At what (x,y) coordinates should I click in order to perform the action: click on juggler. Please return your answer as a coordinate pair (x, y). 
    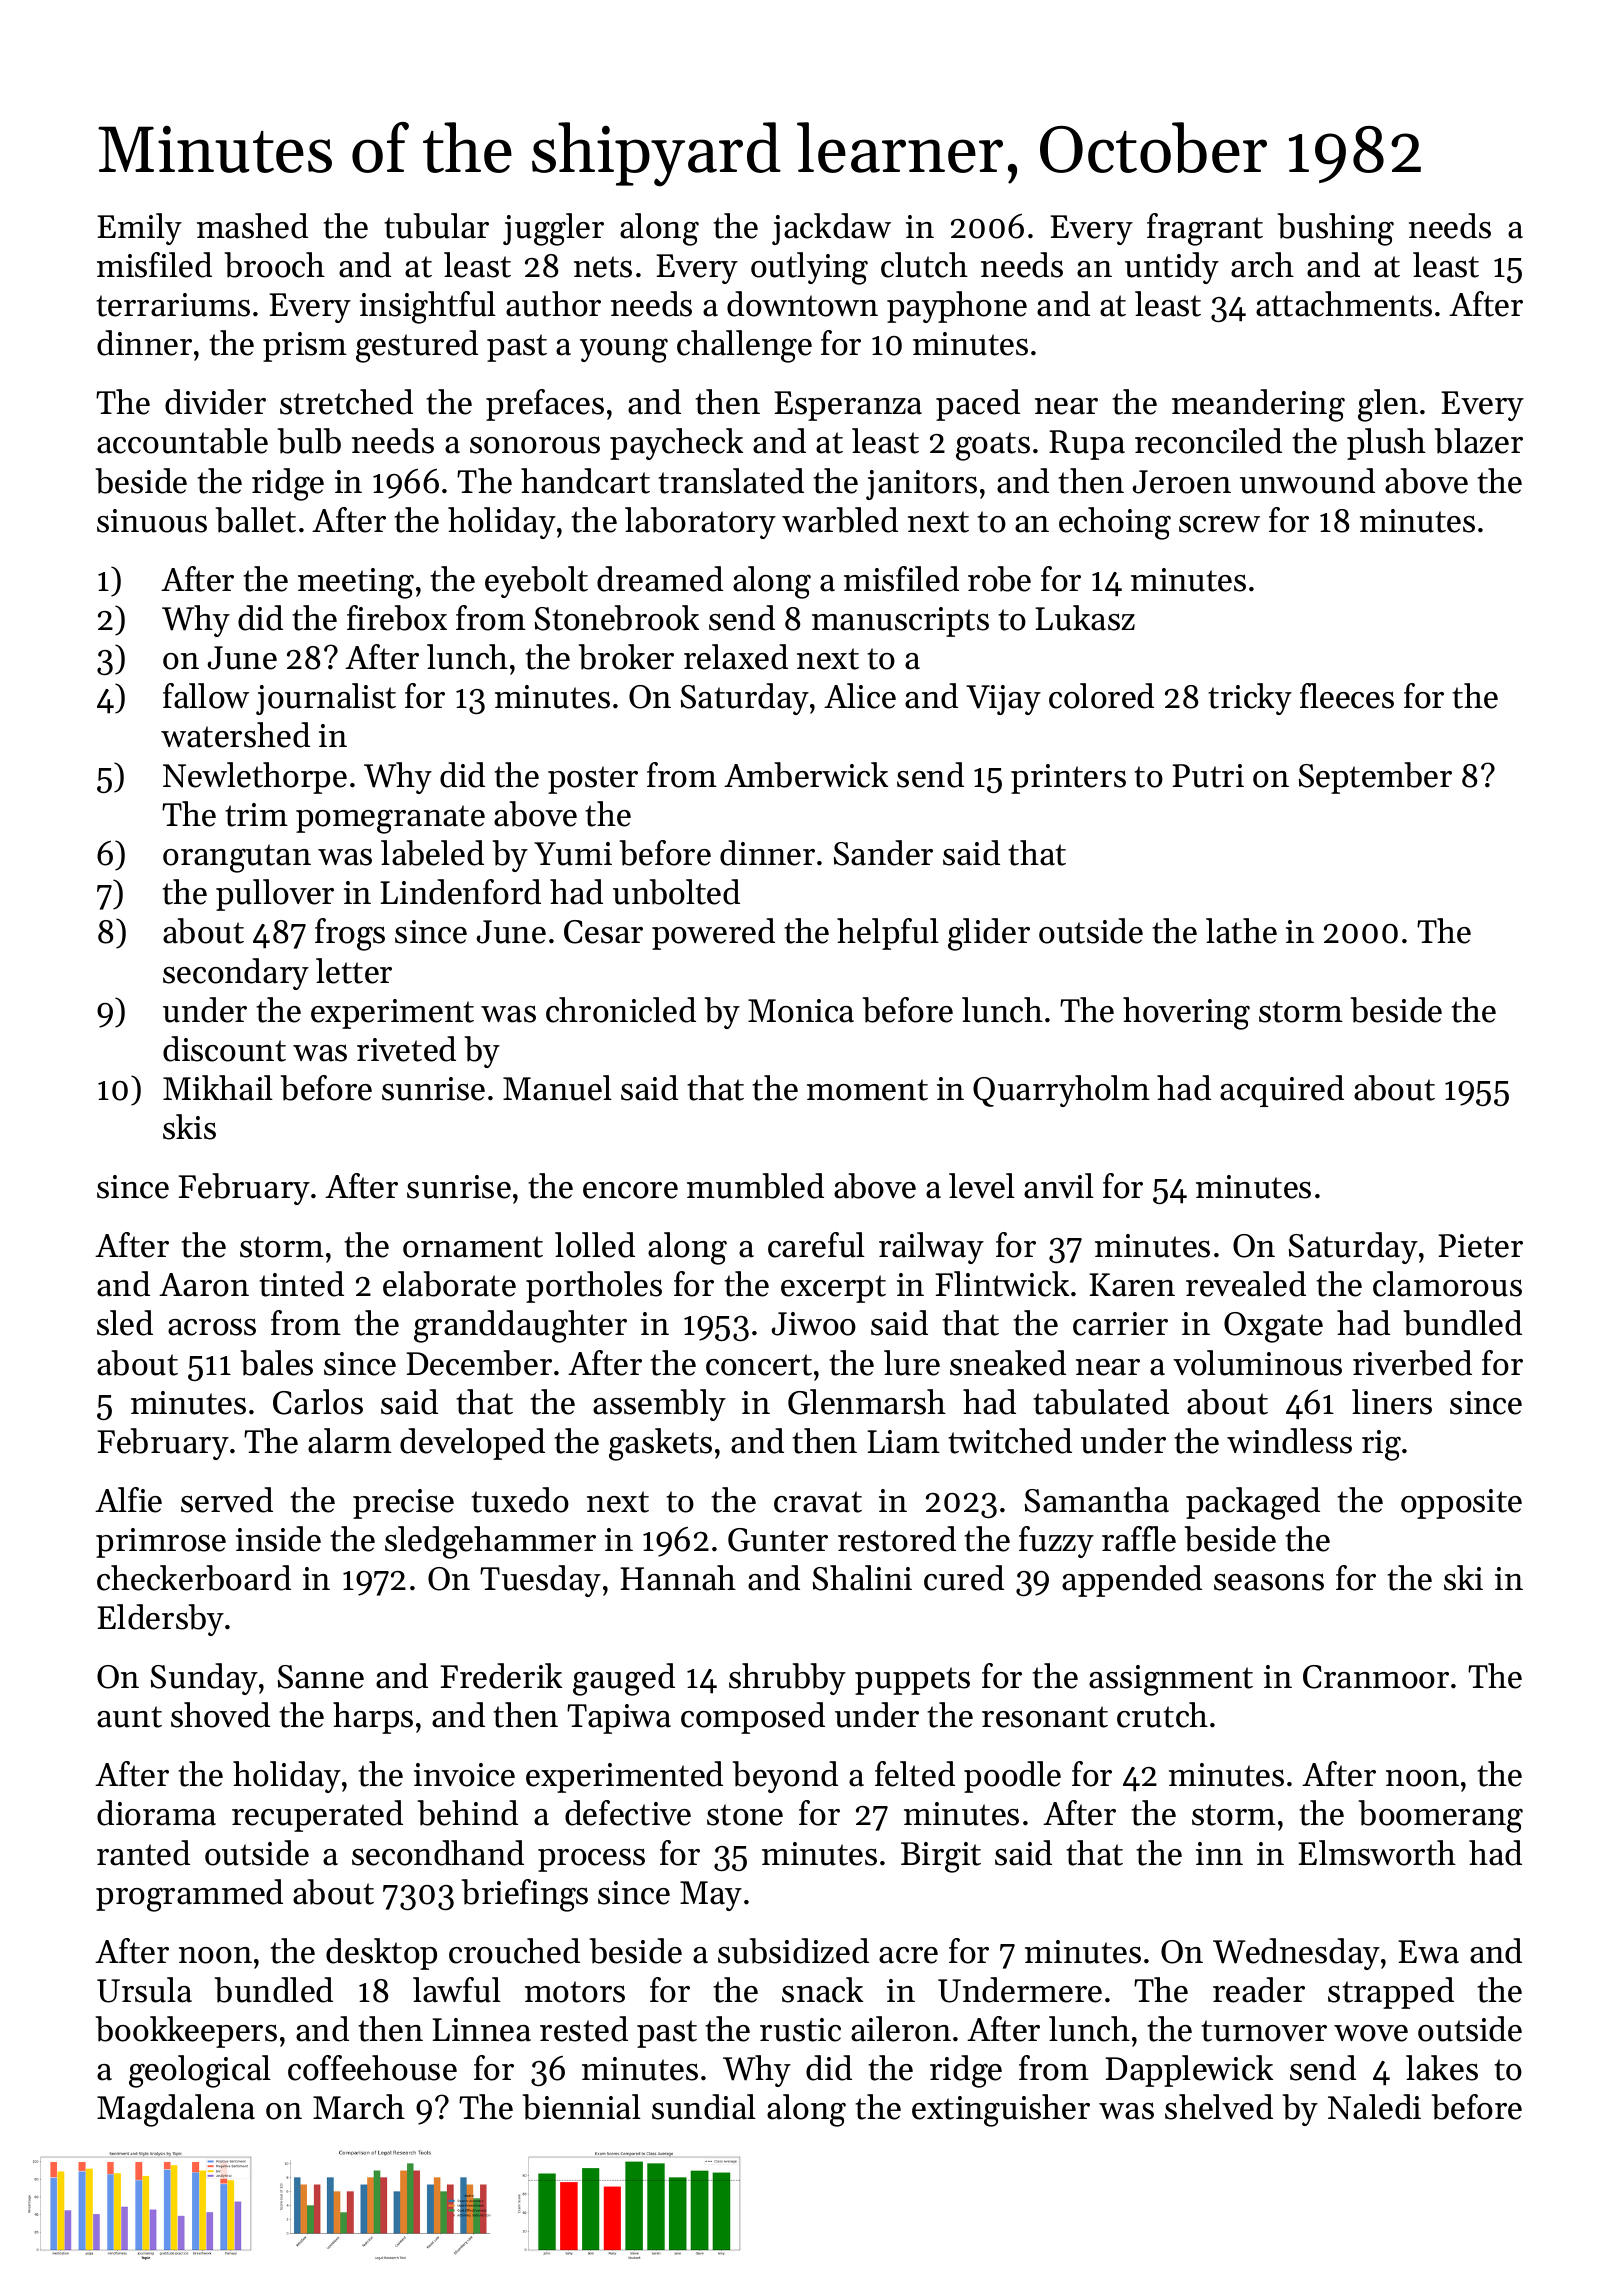
    Looking at the image, I should click on (553, 229).
